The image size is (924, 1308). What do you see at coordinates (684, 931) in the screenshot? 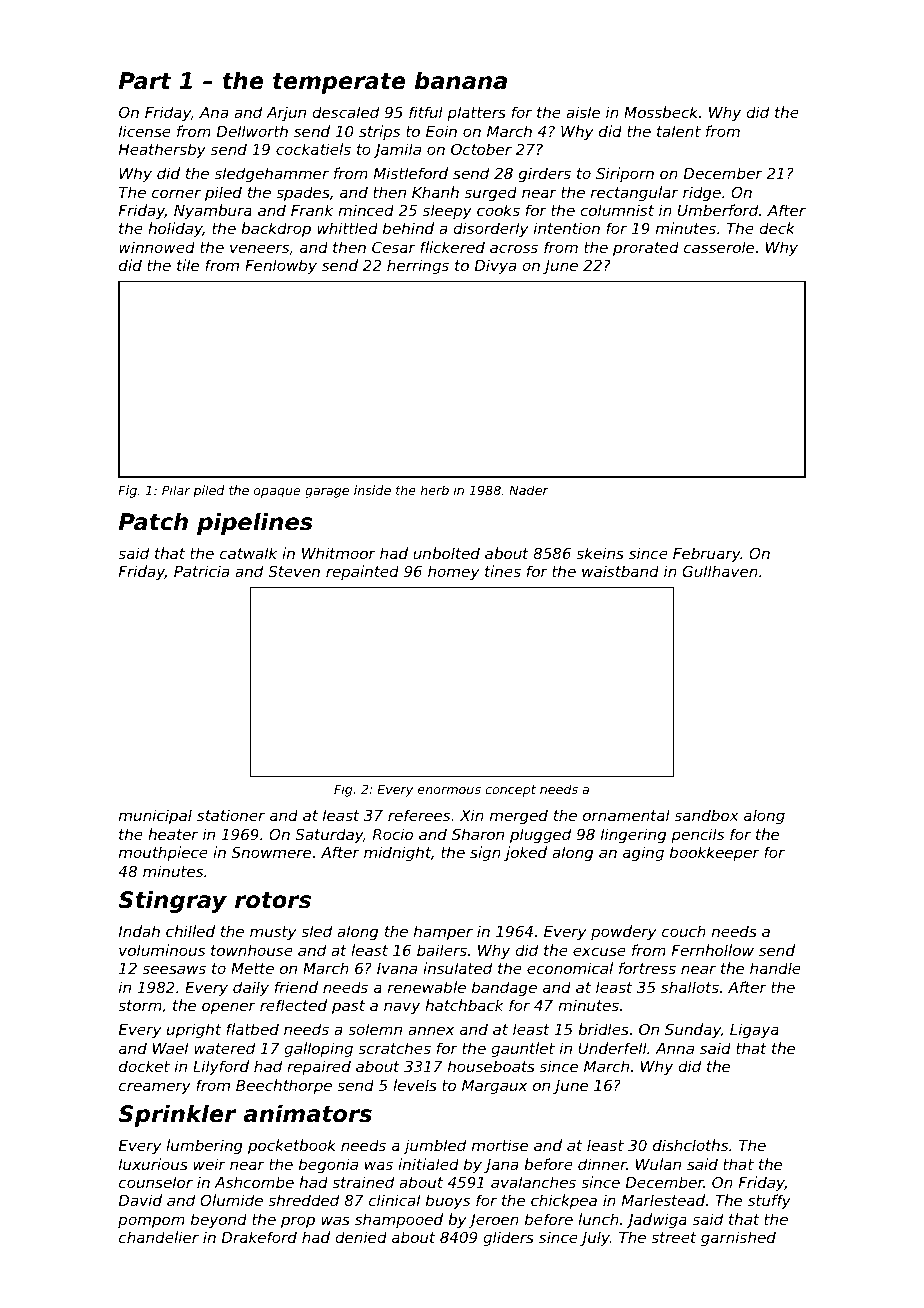
I see `couch` at bounding box center [684, 931].
